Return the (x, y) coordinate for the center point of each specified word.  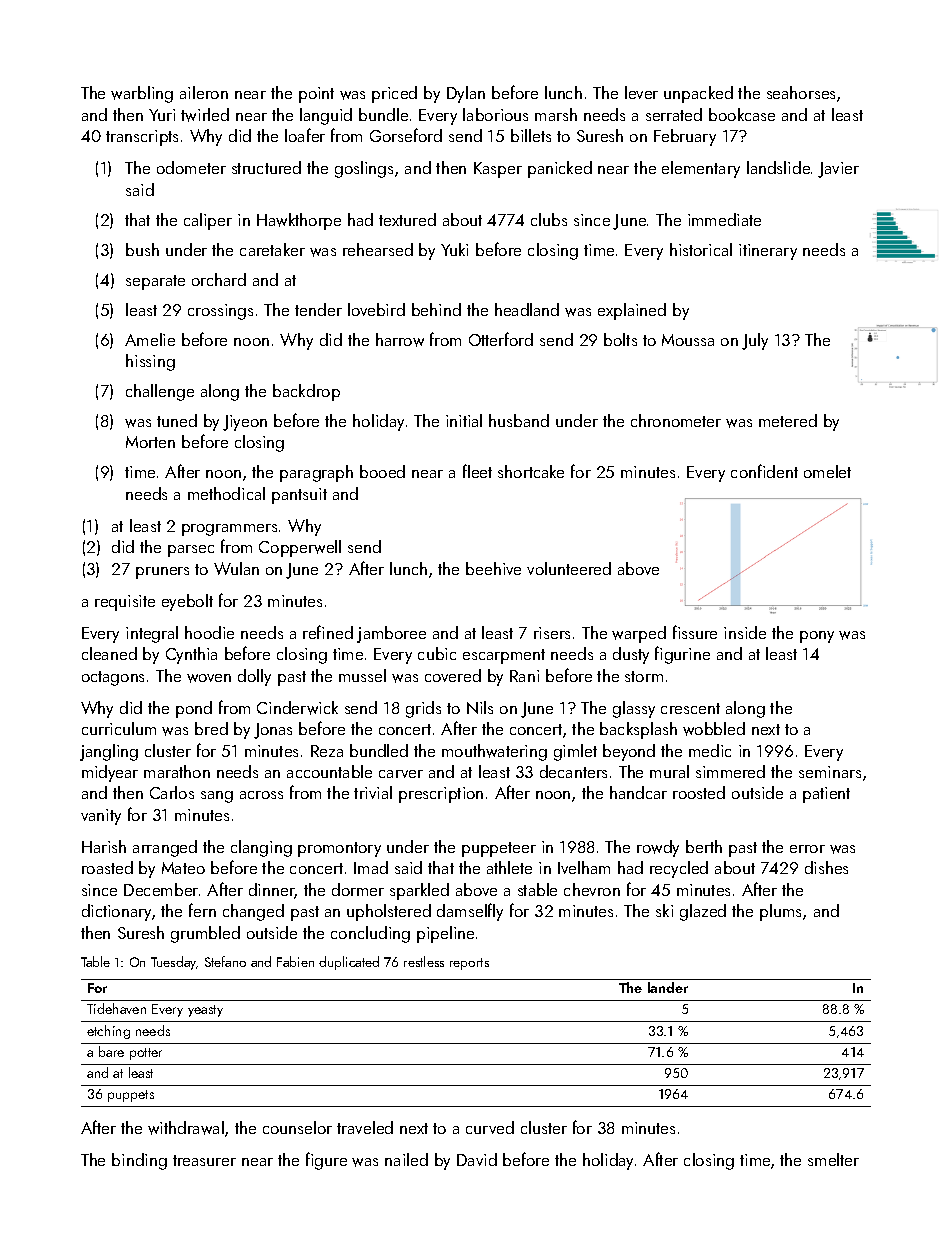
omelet (827, 471)
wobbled (714, 729)
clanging (261, 848)
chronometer (676, 420)
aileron (204, 92)
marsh (556, 114)
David (477, 1159)
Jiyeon (245, 423)
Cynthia (191, 655)
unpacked (698, 94)
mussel (362, 675)
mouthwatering (494, 752)
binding (139, 1161)
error (807, 849)
